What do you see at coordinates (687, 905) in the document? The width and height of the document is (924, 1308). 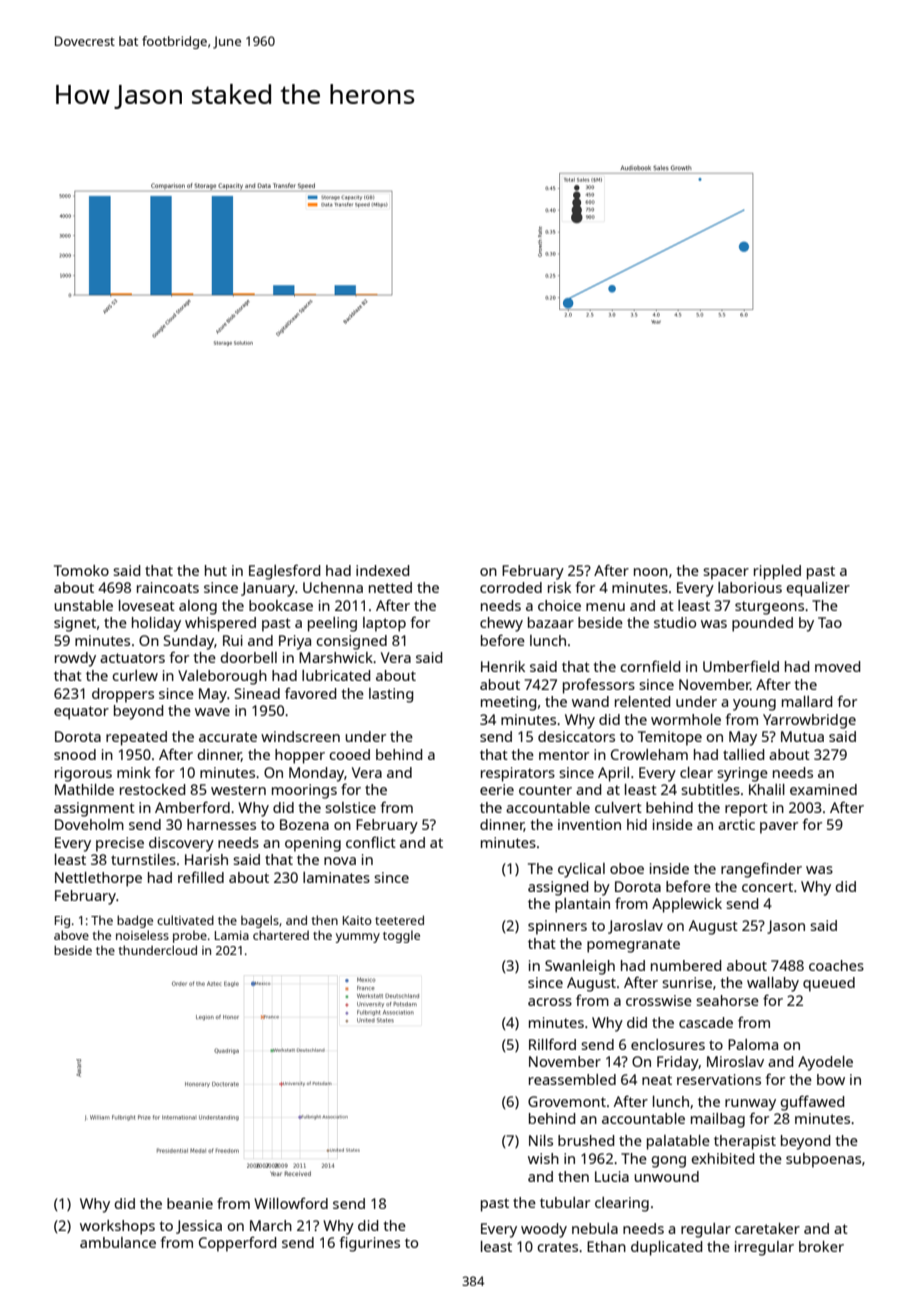 I see `Applewick` at bounding box center [687, 905].
